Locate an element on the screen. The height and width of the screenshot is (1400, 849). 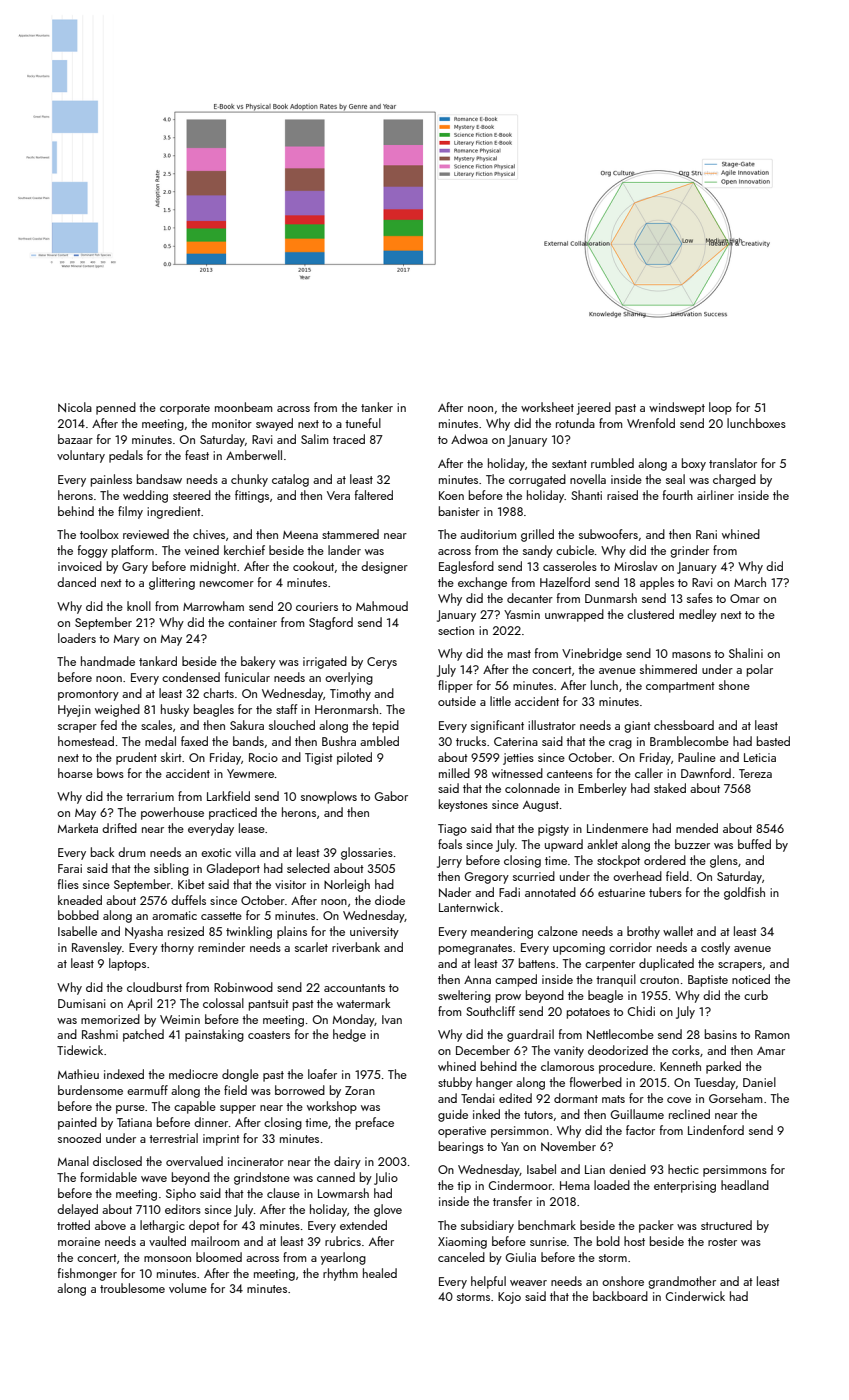
Rani is located at coordinates (706, 534).
